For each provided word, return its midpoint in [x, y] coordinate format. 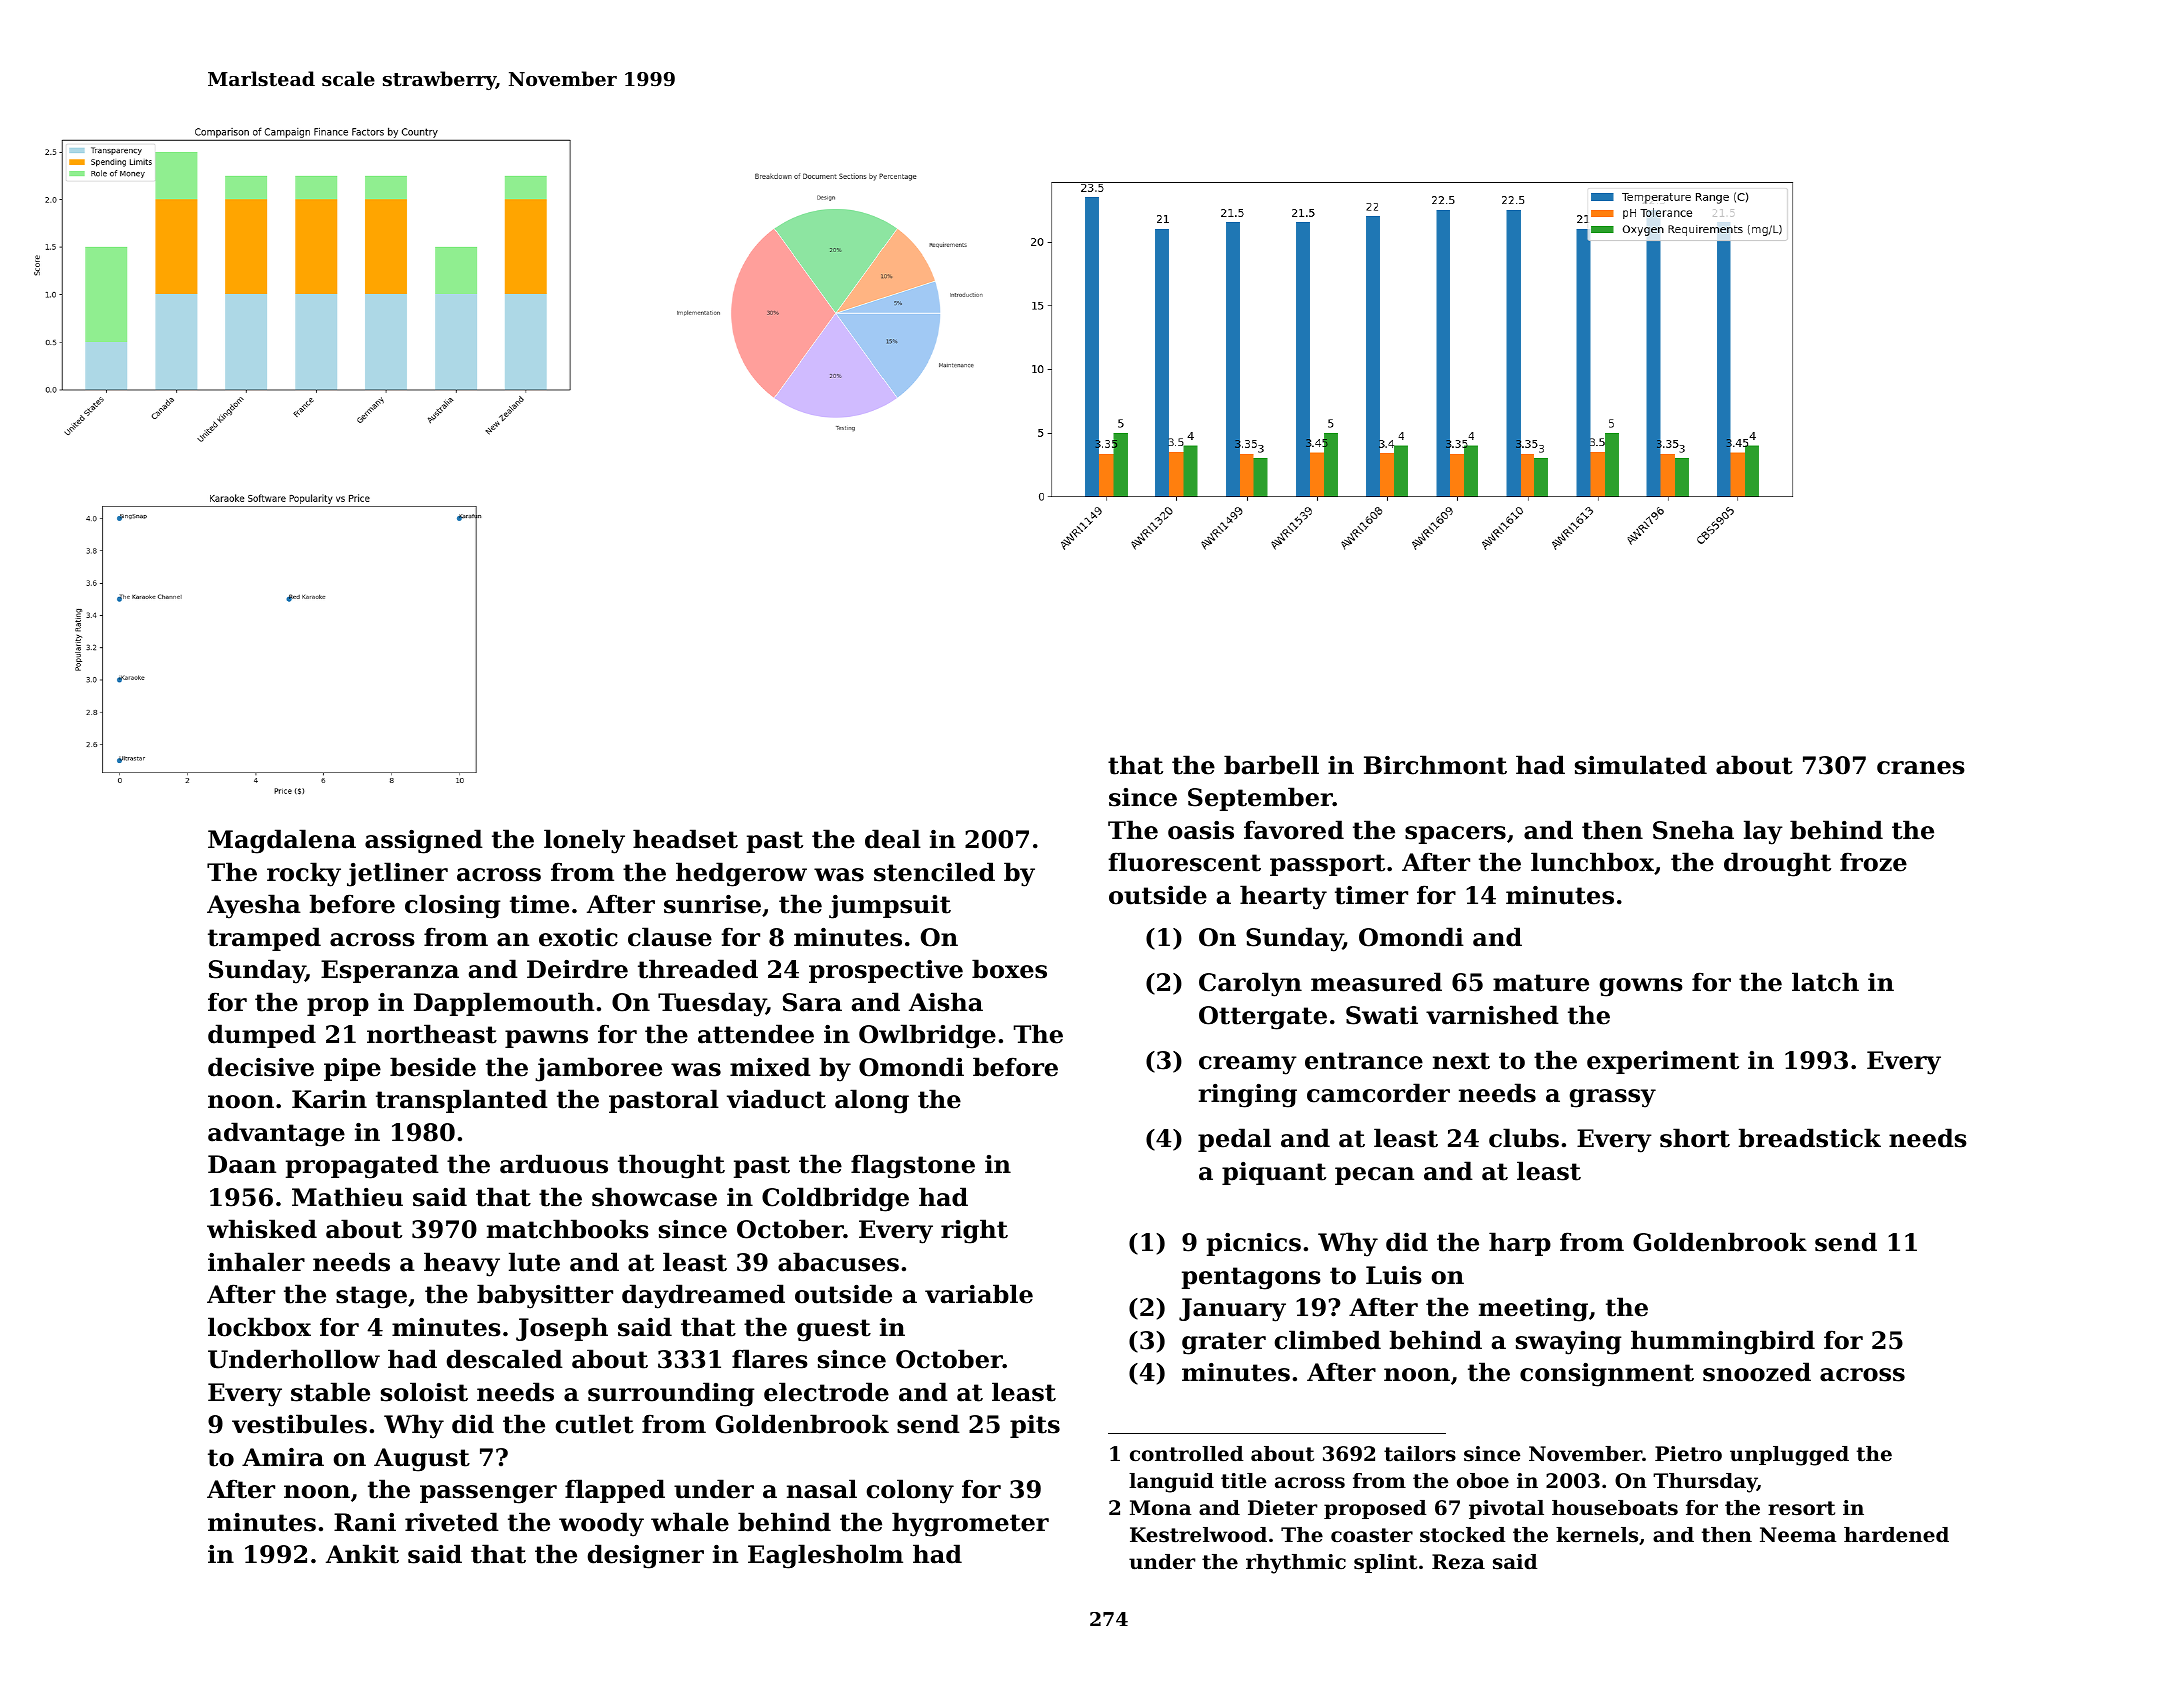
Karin [329, 1099]
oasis [1201, 830]
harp [1520, 1244]
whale [690, 1522]
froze [1873, 862]
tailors [1420, 1454]
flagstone [913, 1166]
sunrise [712, 904]
